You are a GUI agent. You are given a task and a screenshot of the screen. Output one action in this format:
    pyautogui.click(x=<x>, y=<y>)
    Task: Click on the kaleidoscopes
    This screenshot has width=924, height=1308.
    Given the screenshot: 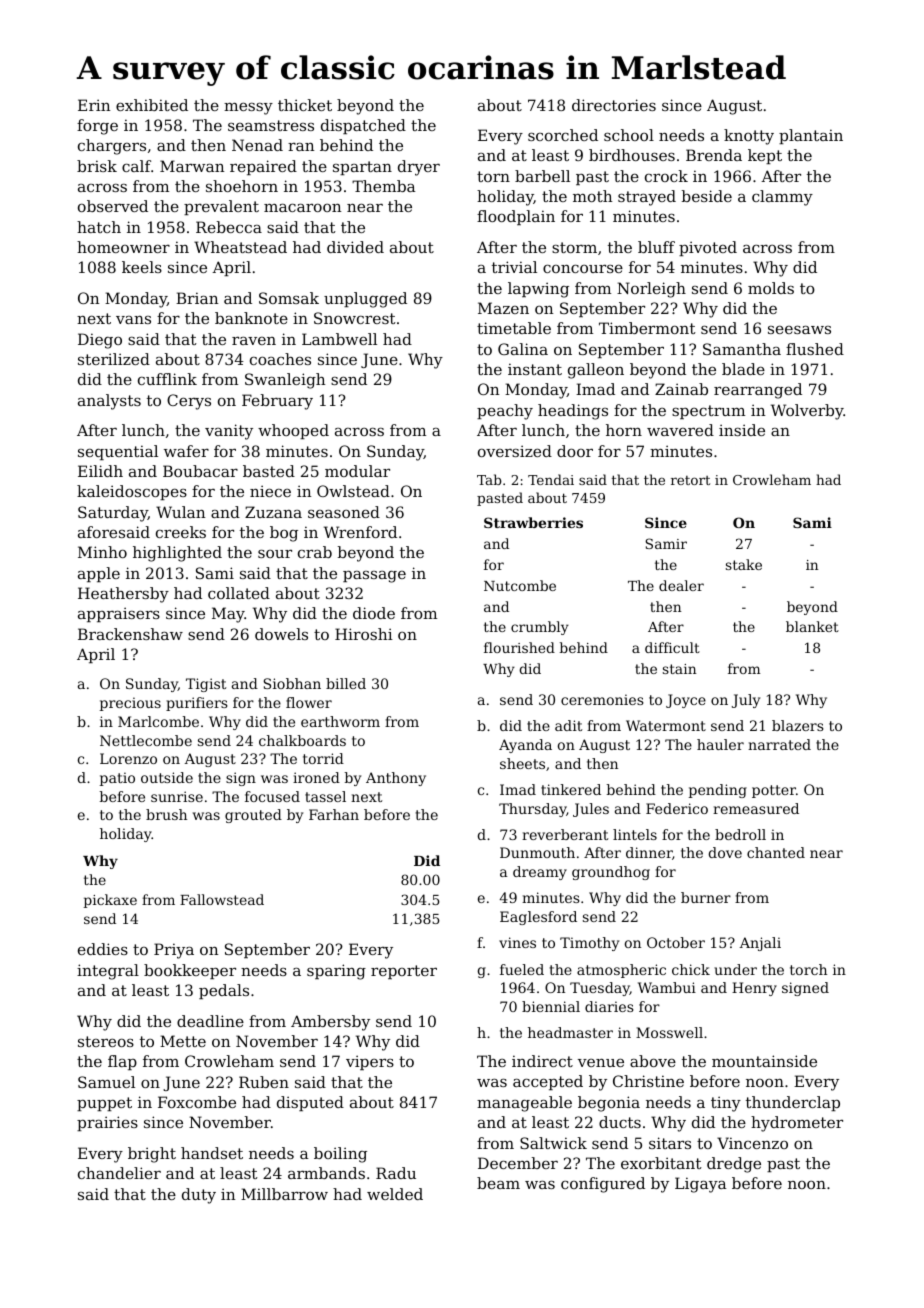 What is the action you would take?
    pyautogui.click(x=132, y=492)
